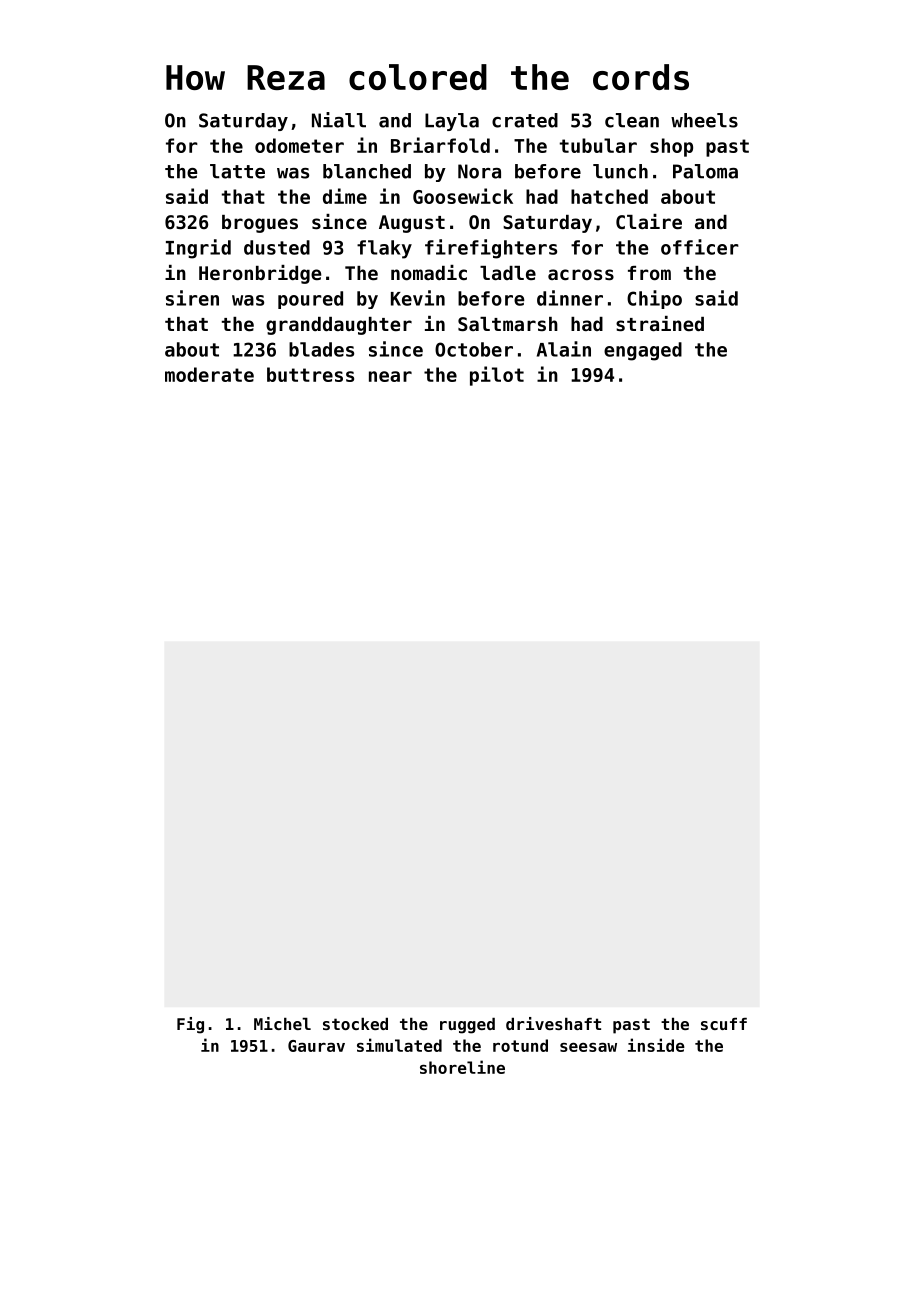 Image resolution: width=924 pixels, height=1311 pixels. Describe the element at coordinates (198, 249) in the screenshot. I see `Ingrid` at that location.
